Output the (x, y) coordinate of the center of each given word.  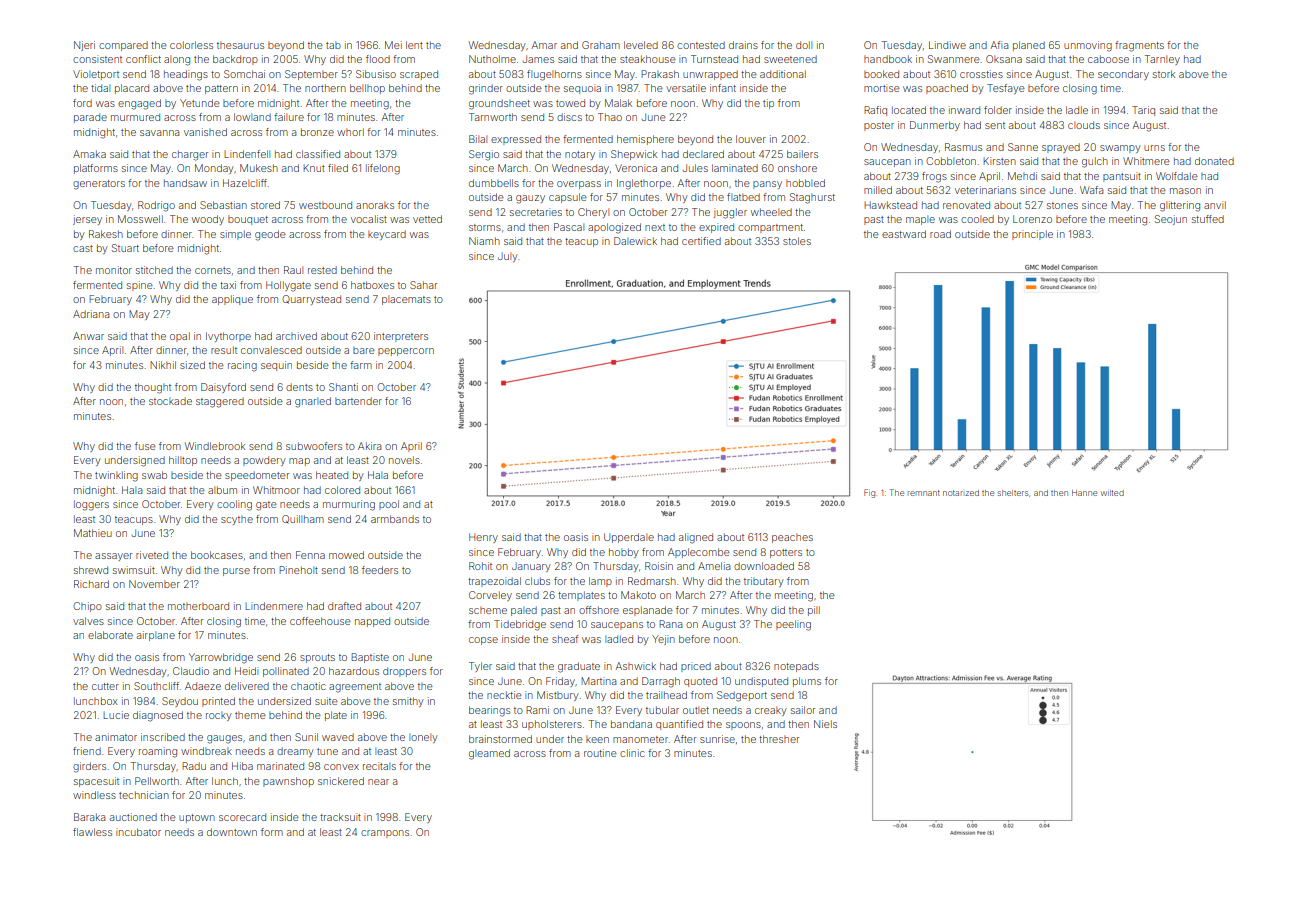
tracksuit (340, 817)
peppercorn (406, 352)
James (538, 59)
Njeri (84, 46)
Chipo (87, 607)
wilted (1112, 493)
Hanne (1084, 493)
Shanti (343, 387)
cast (83, 248)
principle (1032, 235)
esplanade (648, 611)
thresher (779, 739)
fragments (1139, 46)
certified (701, 241)
